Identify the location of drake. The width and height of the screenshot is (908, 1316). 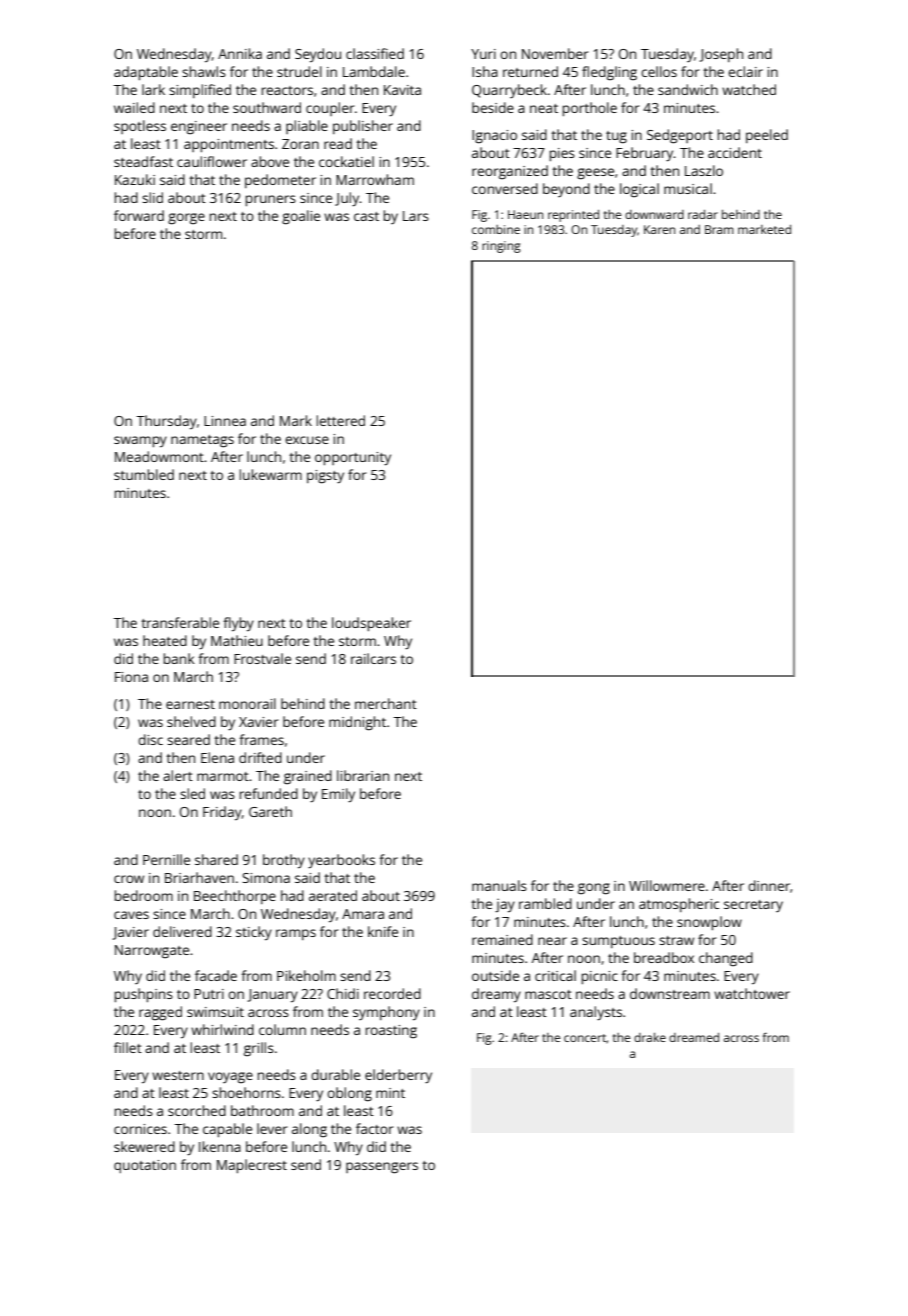
(650, 1037).
